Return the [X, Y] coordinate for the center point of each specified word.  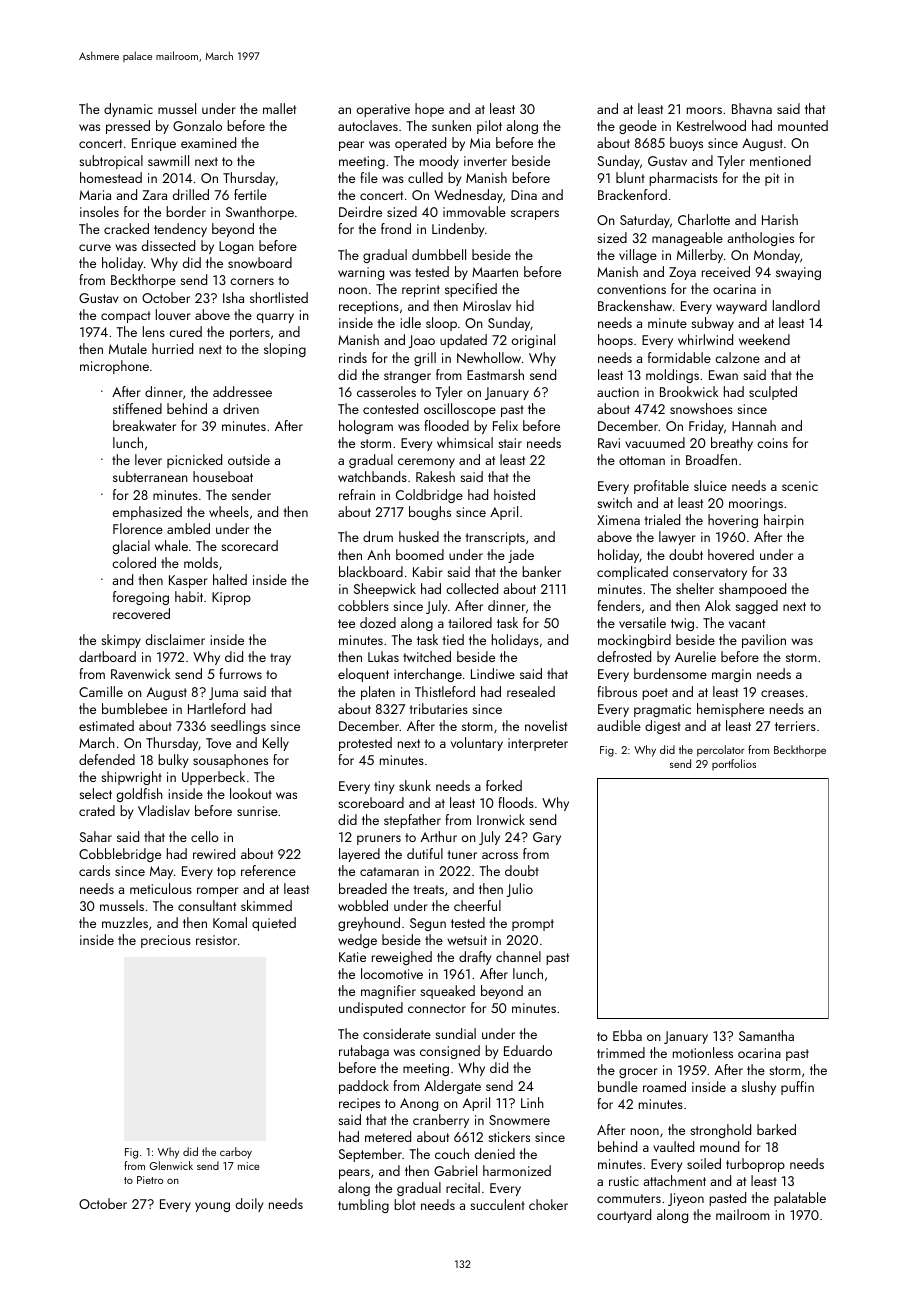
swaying [798, 273]
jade [521, 556]
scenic [800, 486]
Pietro [150, 1180]
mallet [279, 108]
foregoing [141, 598]
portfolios [734, 764]
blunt [630, 177]
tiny [384, 787]
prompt [533, 925]
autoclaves [368, 125]
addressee [242, 391]
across [500, 855]
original [533, 341]
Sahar [96, 836]
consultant [207, 905]
